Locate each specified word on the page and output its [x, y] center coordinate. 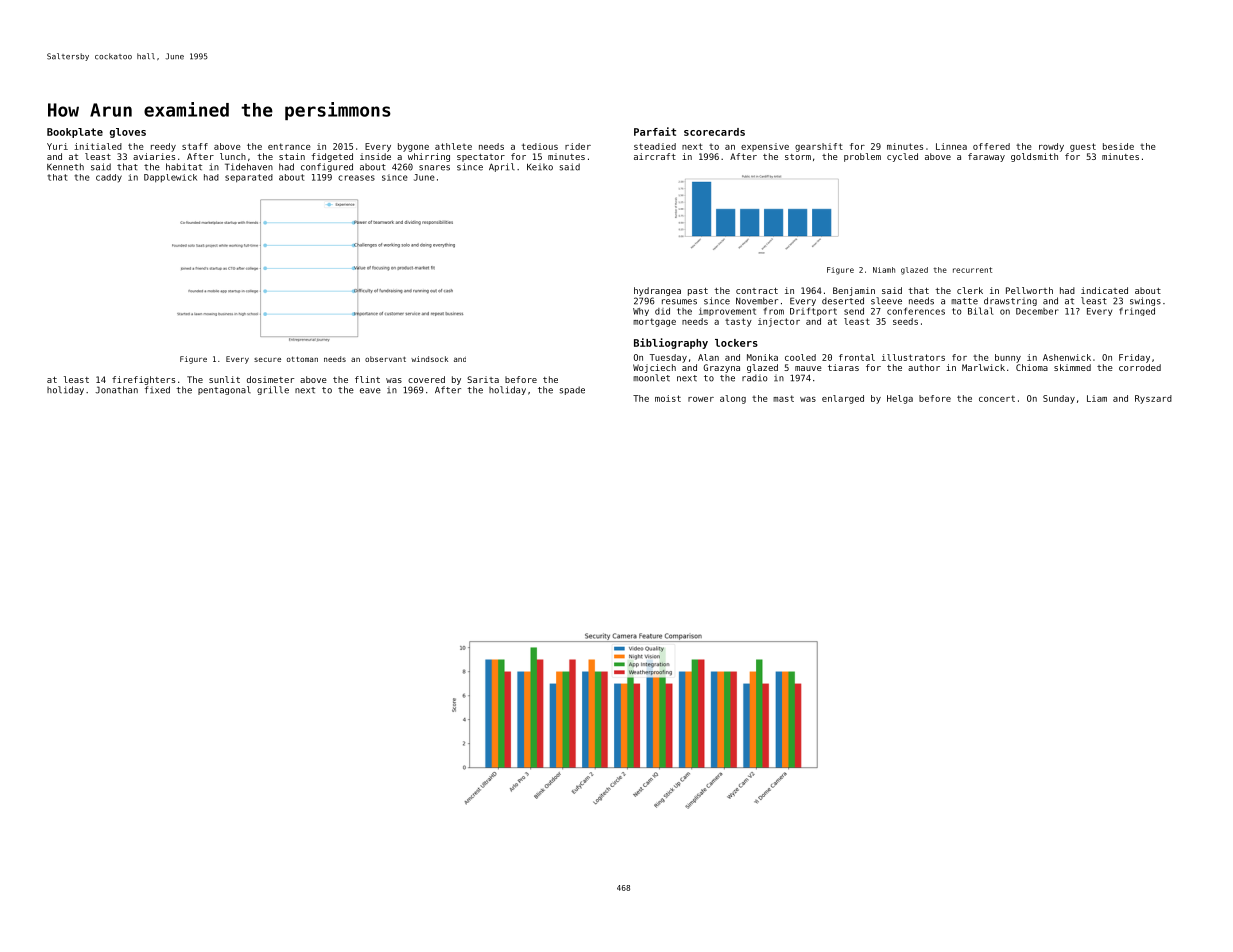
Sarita [483, 379]
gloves [128, 133]
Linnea [951, 146]
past [698, 292]
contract [757, 291]
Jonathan [116, 390]
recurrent [972, 270]
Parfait [655, 131]
